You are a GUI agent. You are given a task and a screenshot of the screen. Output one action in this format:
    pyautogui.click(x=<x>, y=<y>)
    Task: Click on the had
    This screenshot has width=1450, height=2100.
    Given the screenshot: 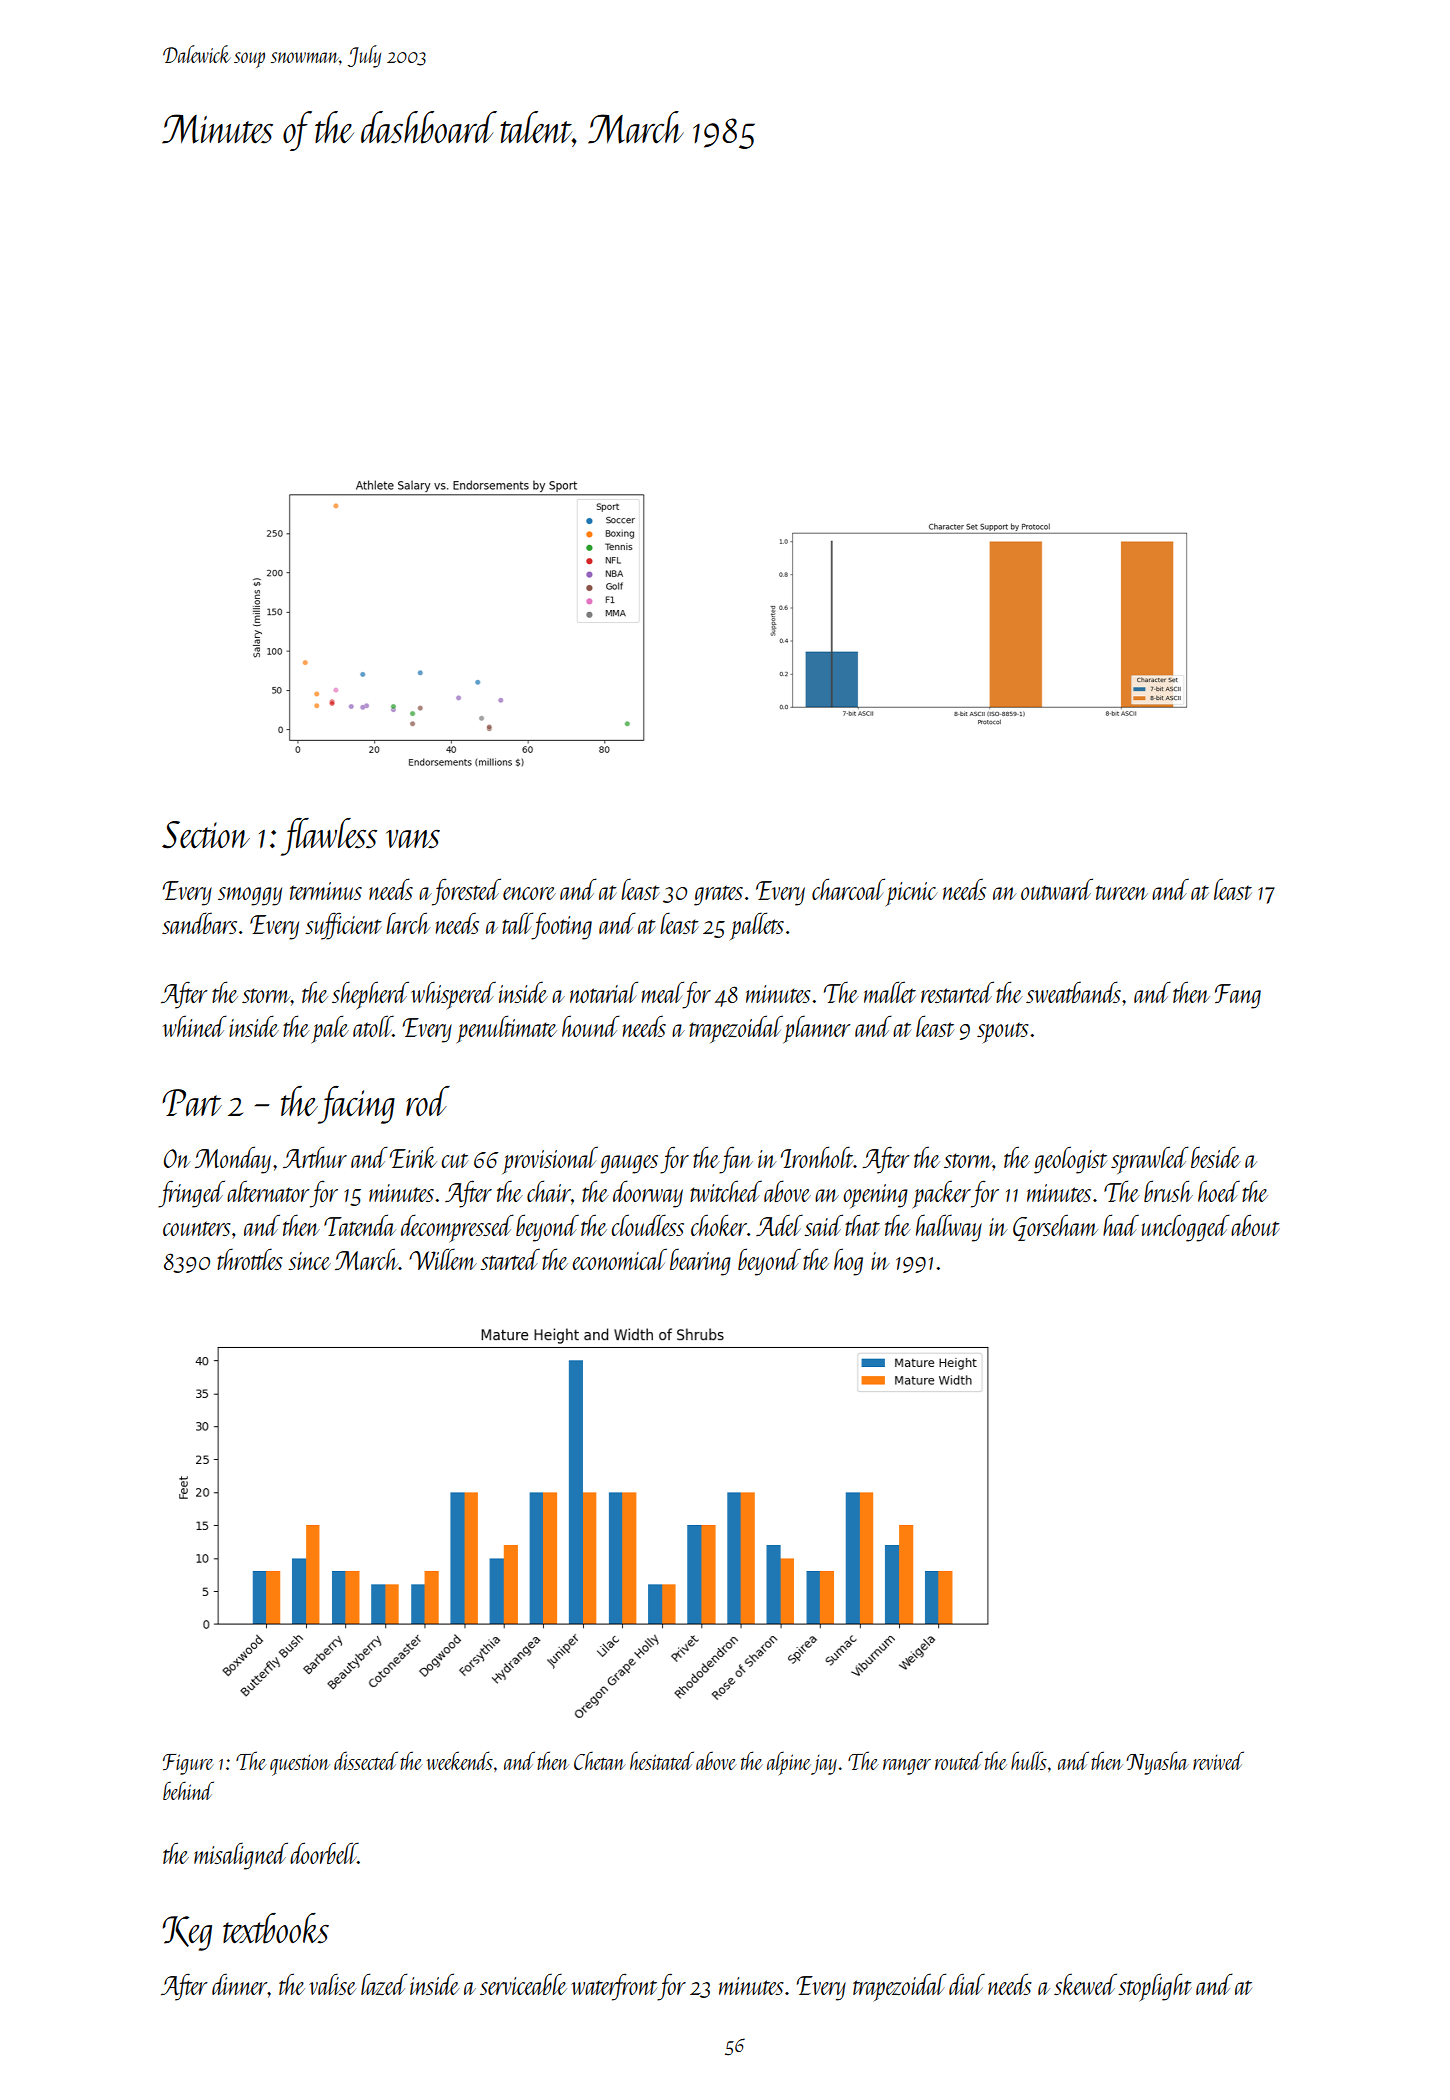 What is the action you would take?
    pyautogui.click(x=1121, y=1225)
